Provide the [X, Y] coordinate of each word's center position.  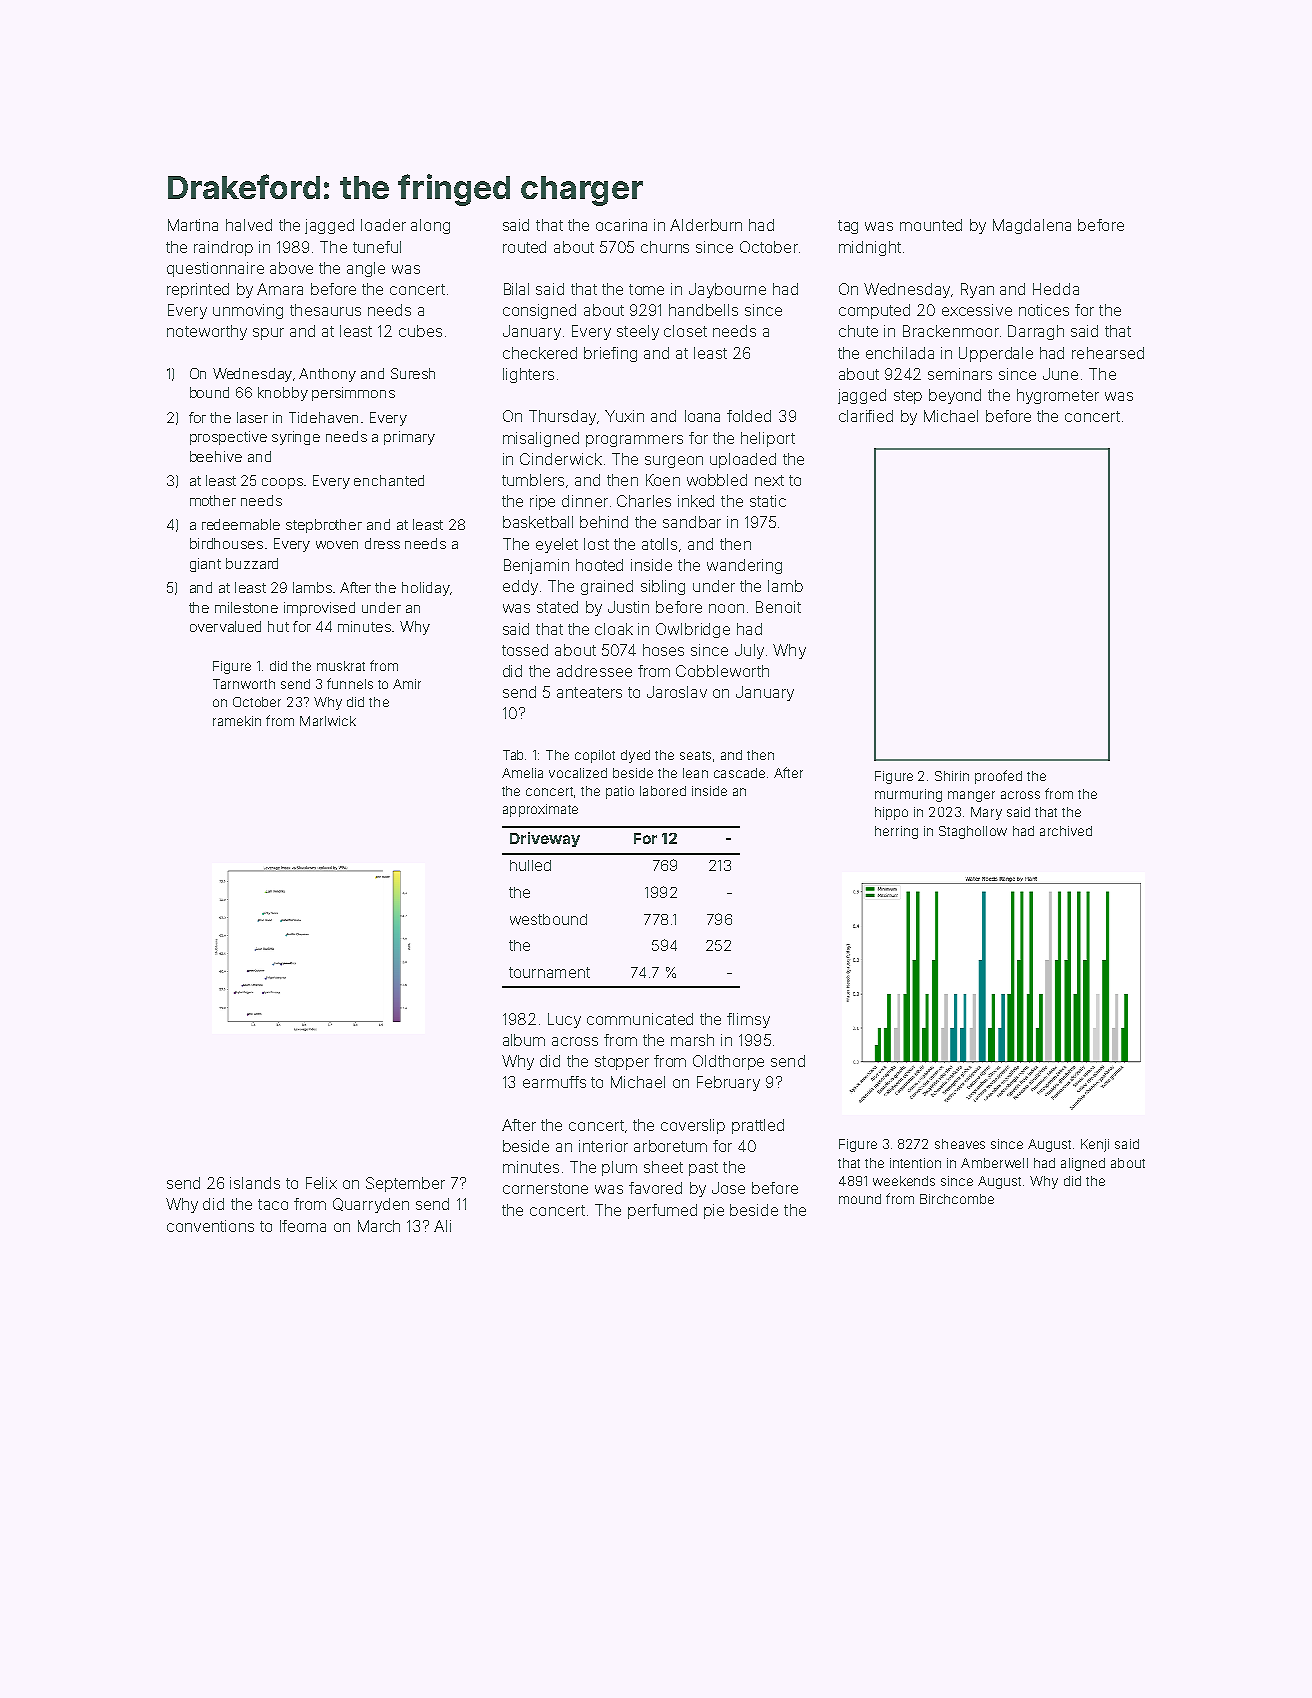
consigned [539, 311]
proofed [998, 777]
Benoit [778, 607]
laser [252, 417]
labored [663, 791]
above [291, 268]
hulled [530, 865]
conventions [210, 1226]
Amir [407, 684]
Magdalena [1032, 226]
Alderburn [706, 225]
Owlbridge [693, 630]
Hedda [1056, 289]
